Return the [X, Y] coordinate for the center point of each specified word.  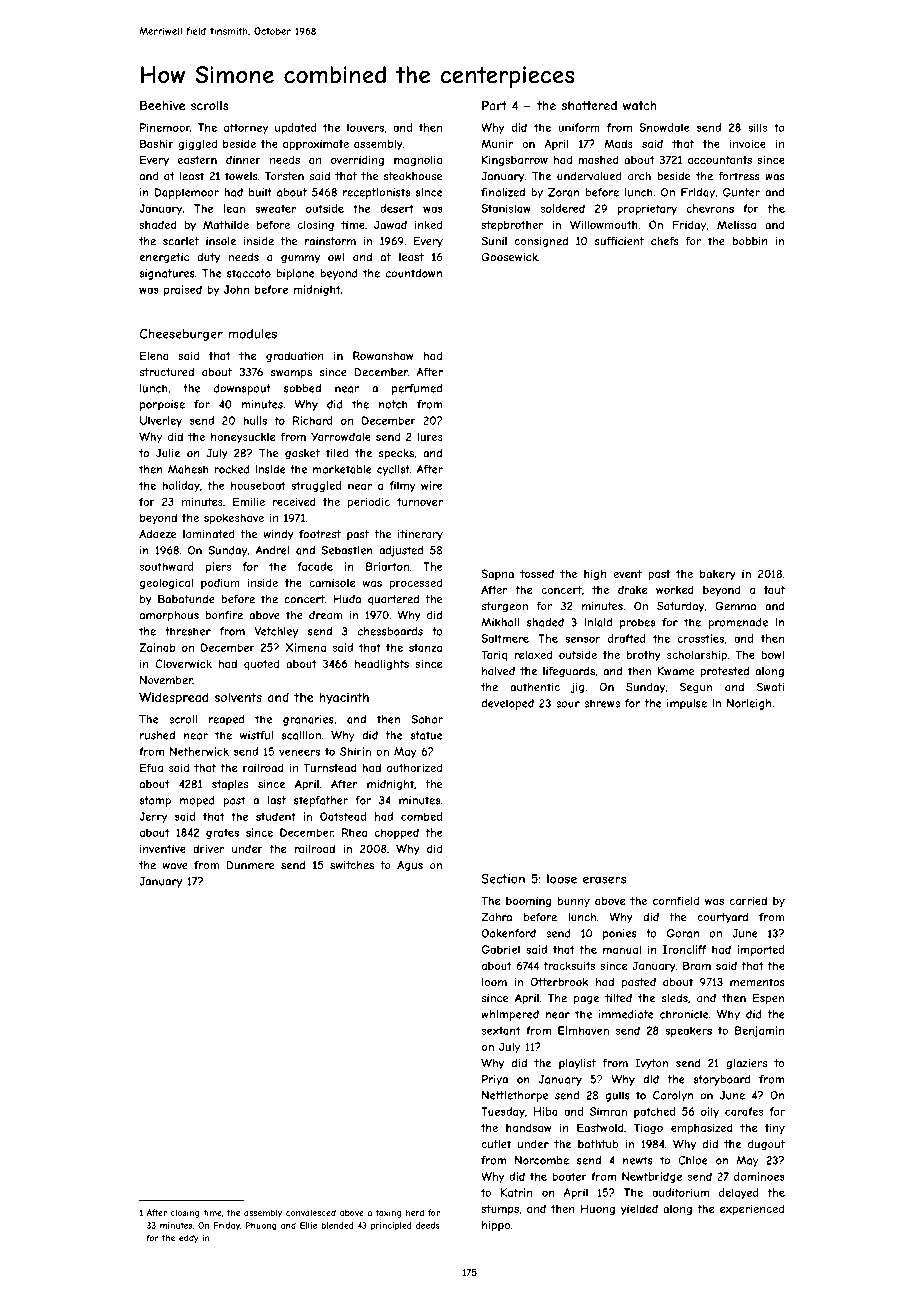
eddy [189, 1239]
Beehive [162, 105]
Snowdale [664, 127]
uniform [579, 127]
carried [748, 900]
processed [416, 583]
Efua [151, 767]
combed [421, 816]
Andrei [272, 550]
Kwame [676, 671]
